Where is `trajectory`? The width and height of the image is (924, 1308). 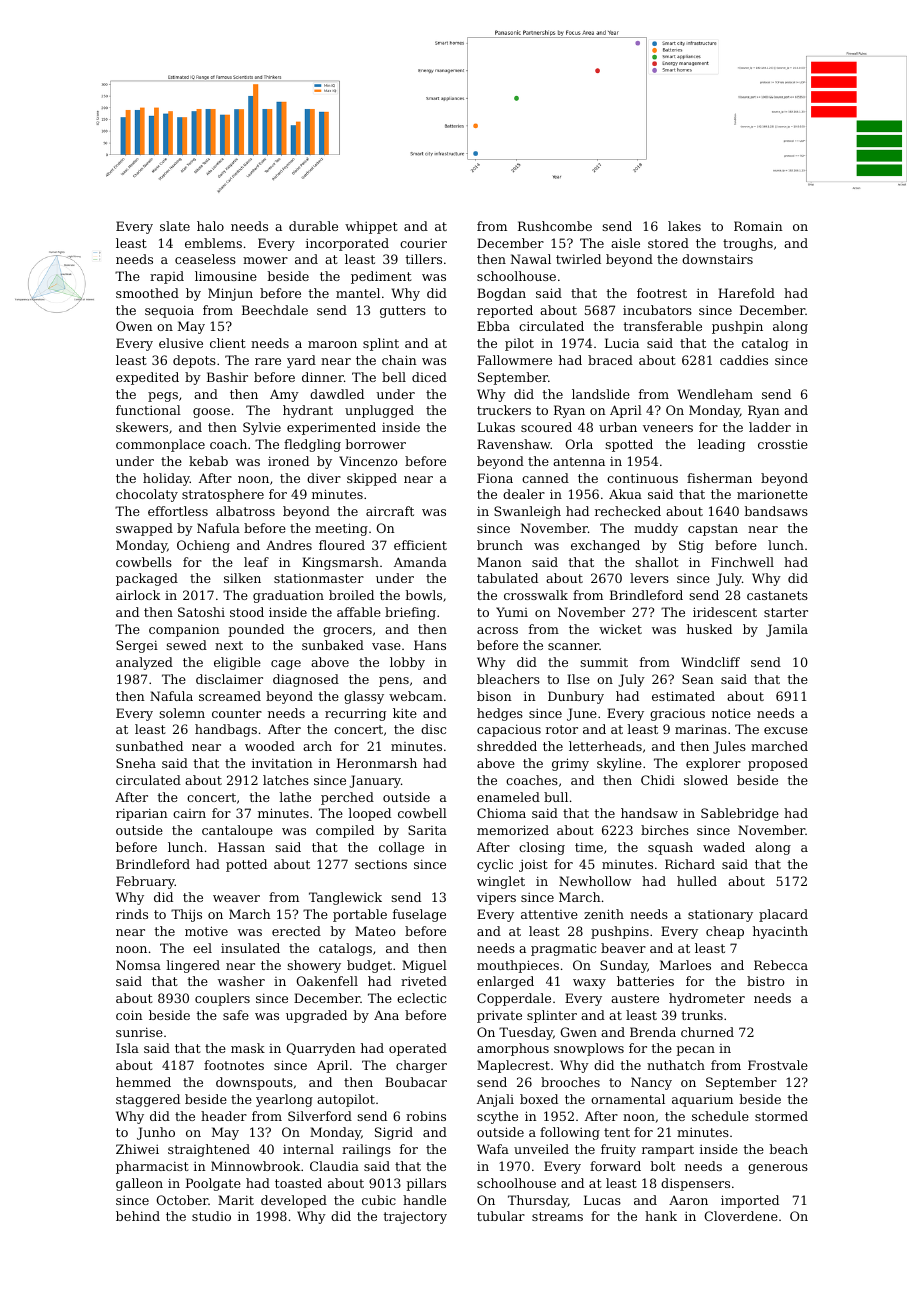 trajectory is located at coordinates (415, 1218).
